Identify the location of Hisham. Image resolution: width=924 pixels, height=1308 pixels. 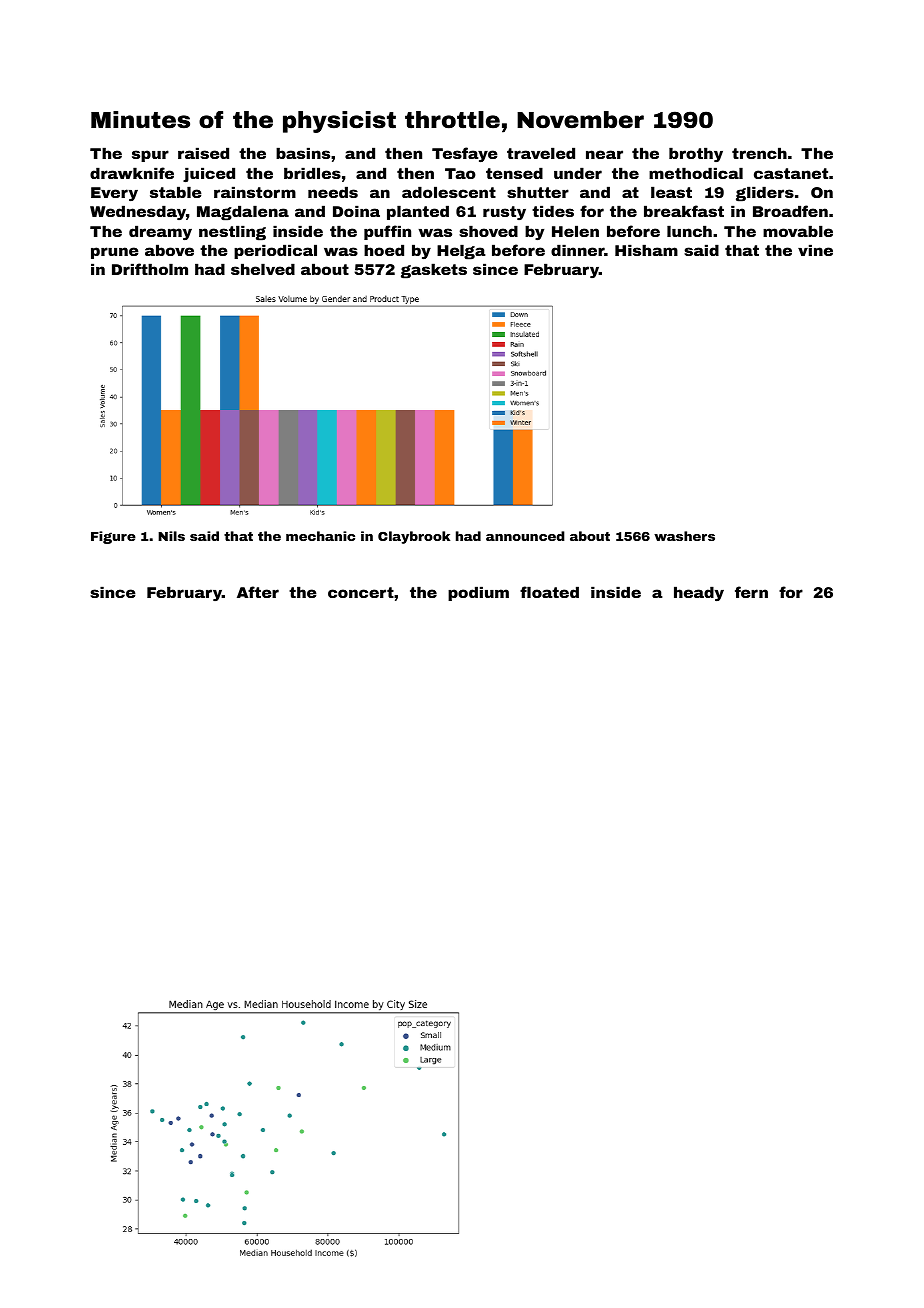
(646, 250).
